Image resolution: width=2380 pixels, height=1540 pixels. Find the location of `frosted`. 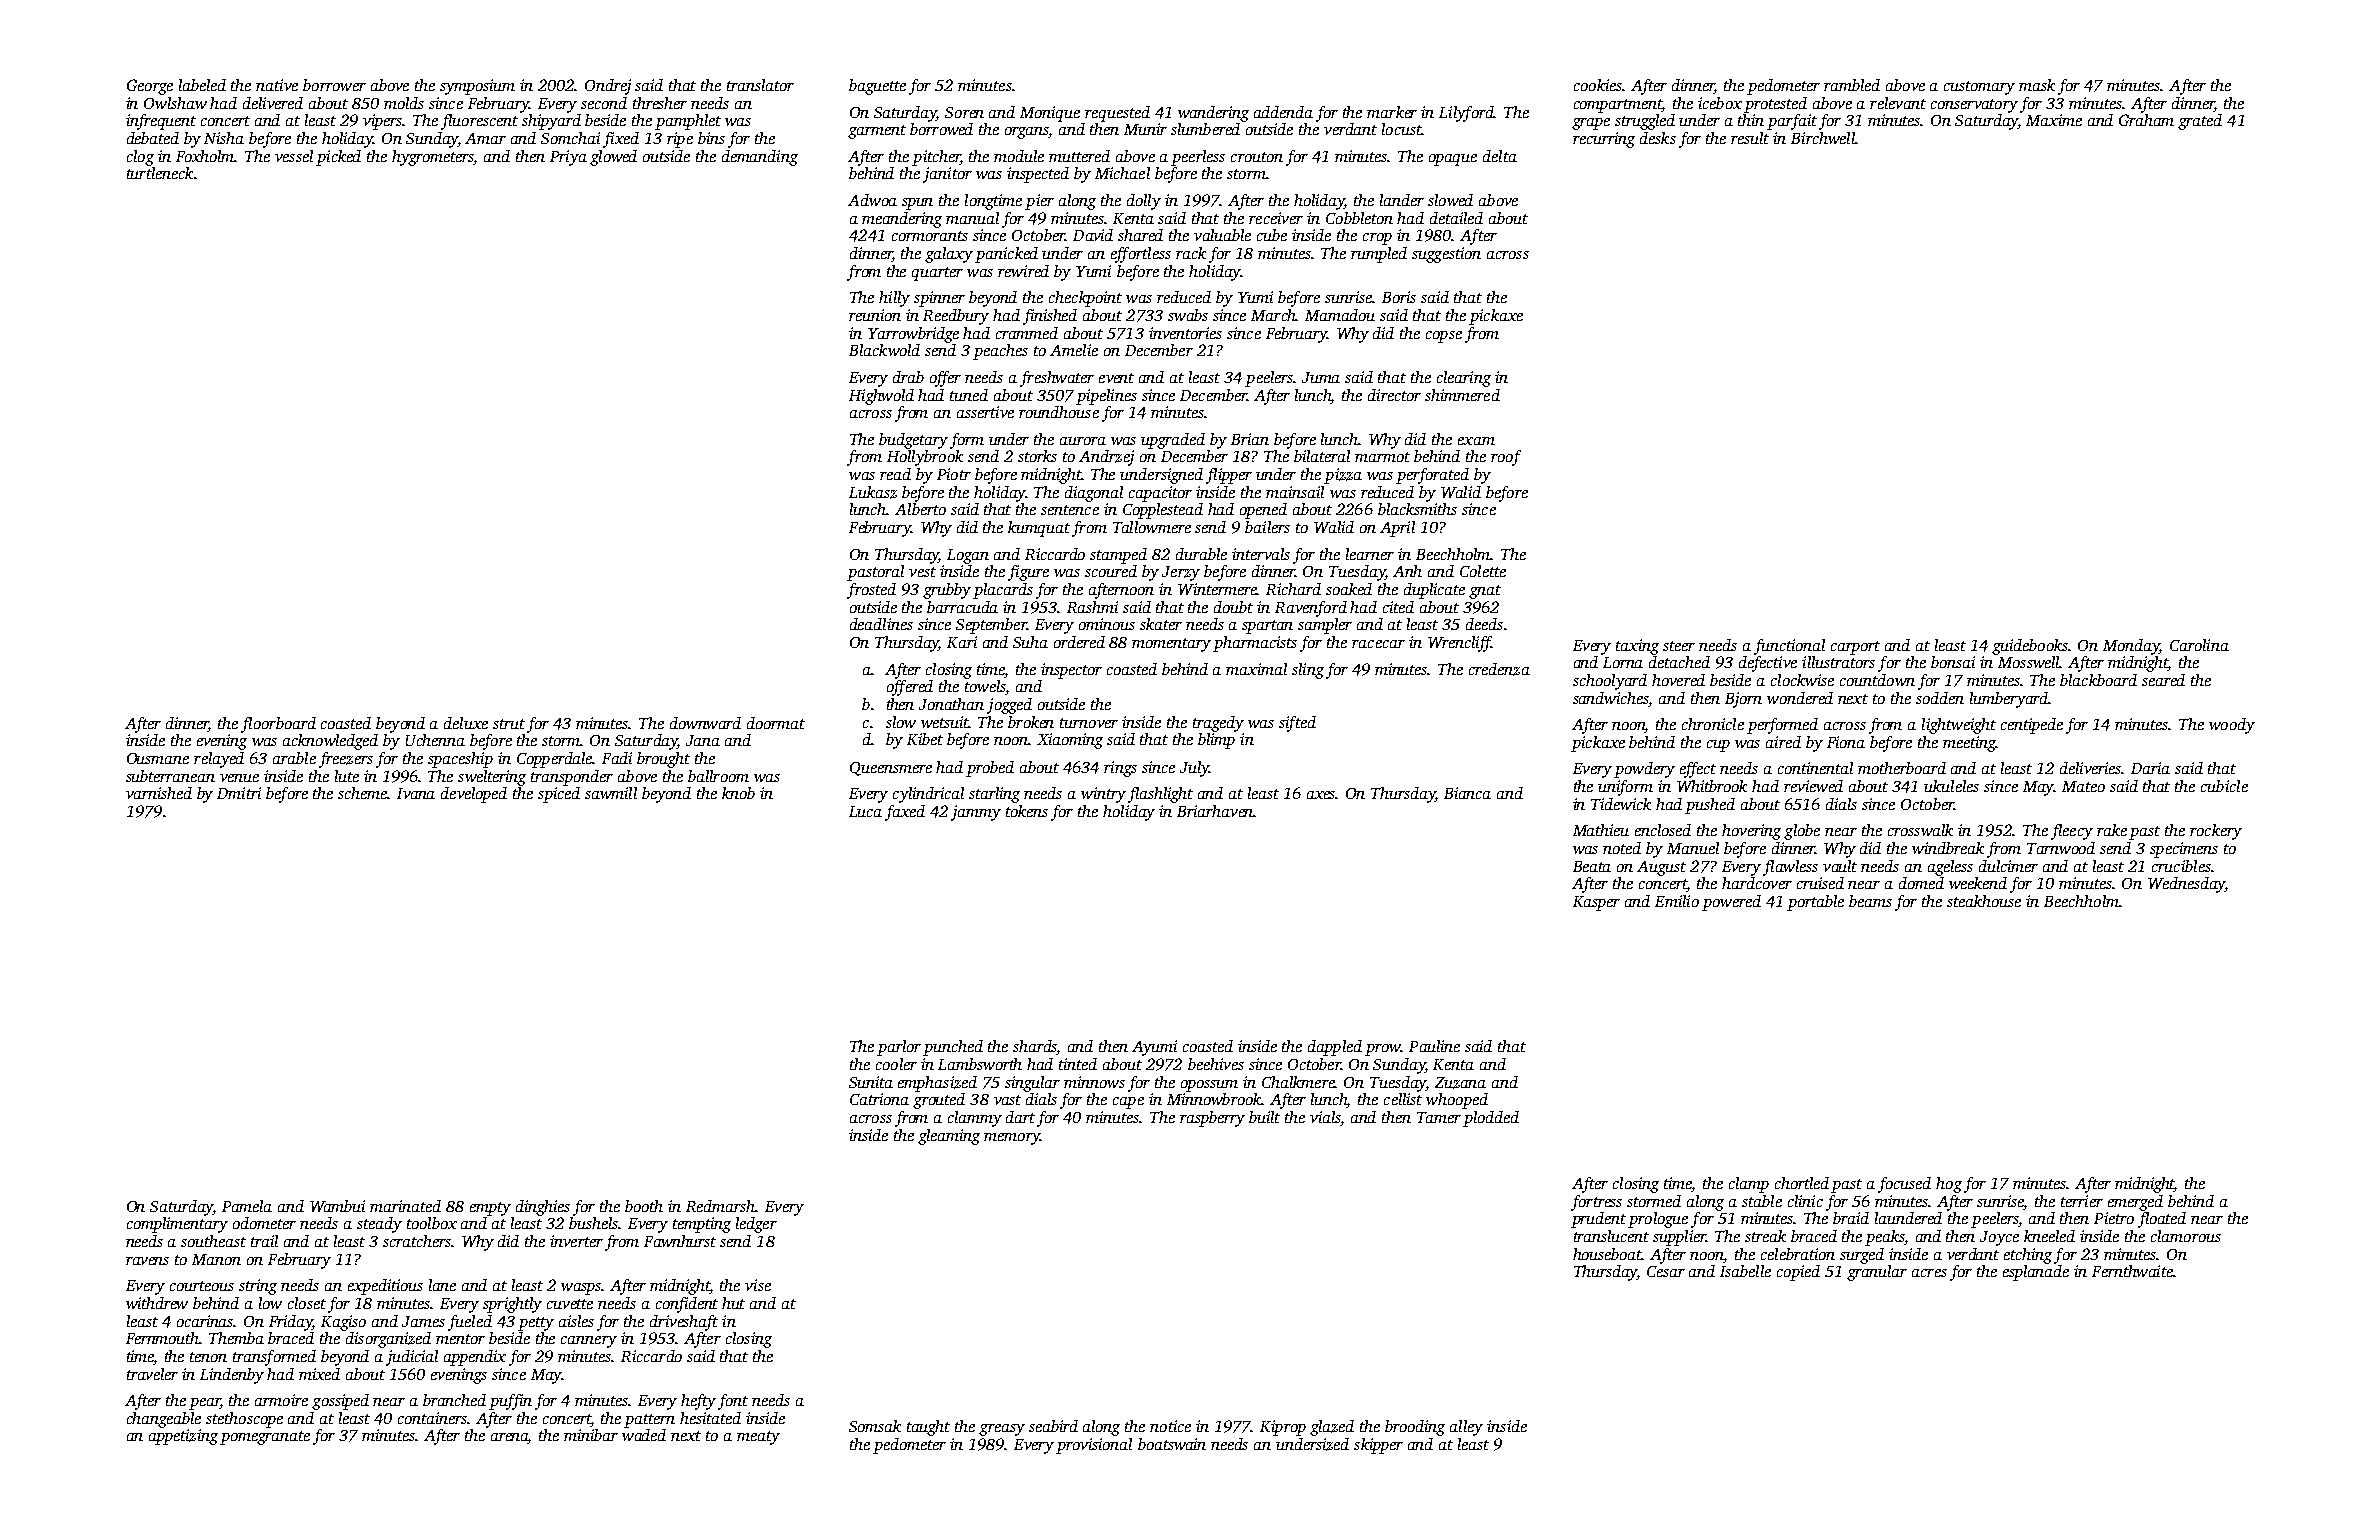

frosted is located at coordinates (871, 591).
